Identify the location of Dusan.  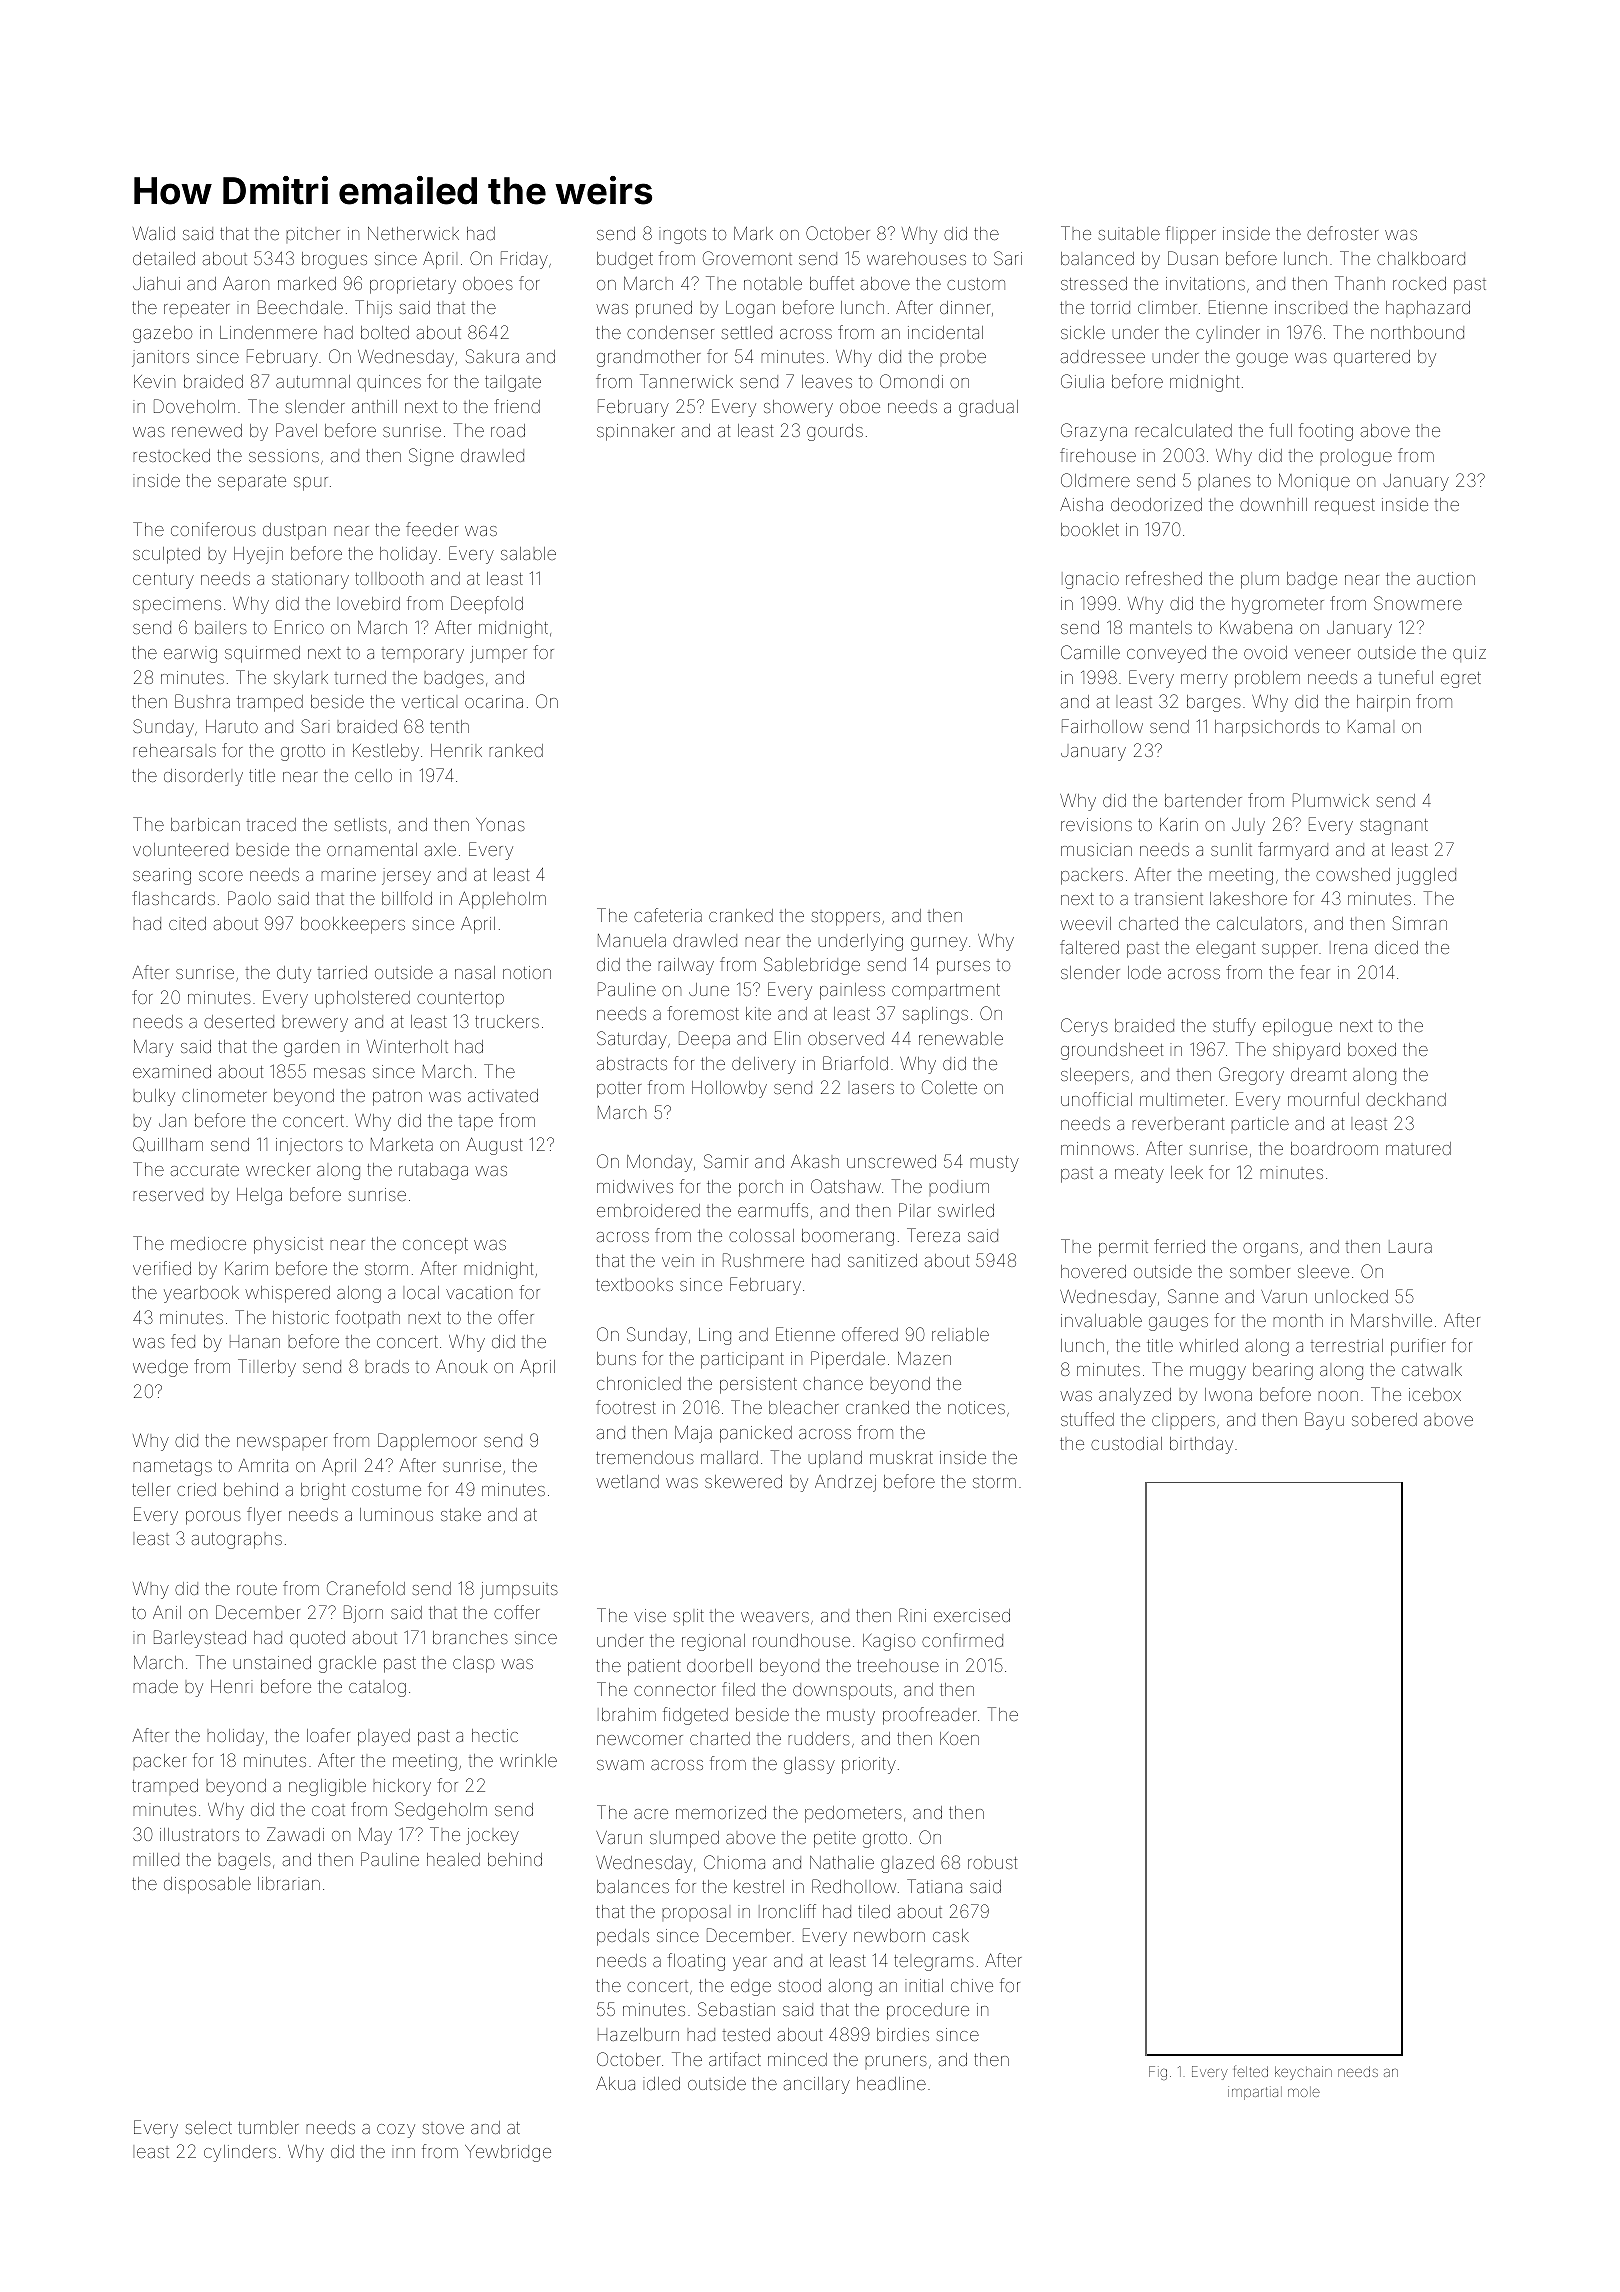
(1193, 258).
